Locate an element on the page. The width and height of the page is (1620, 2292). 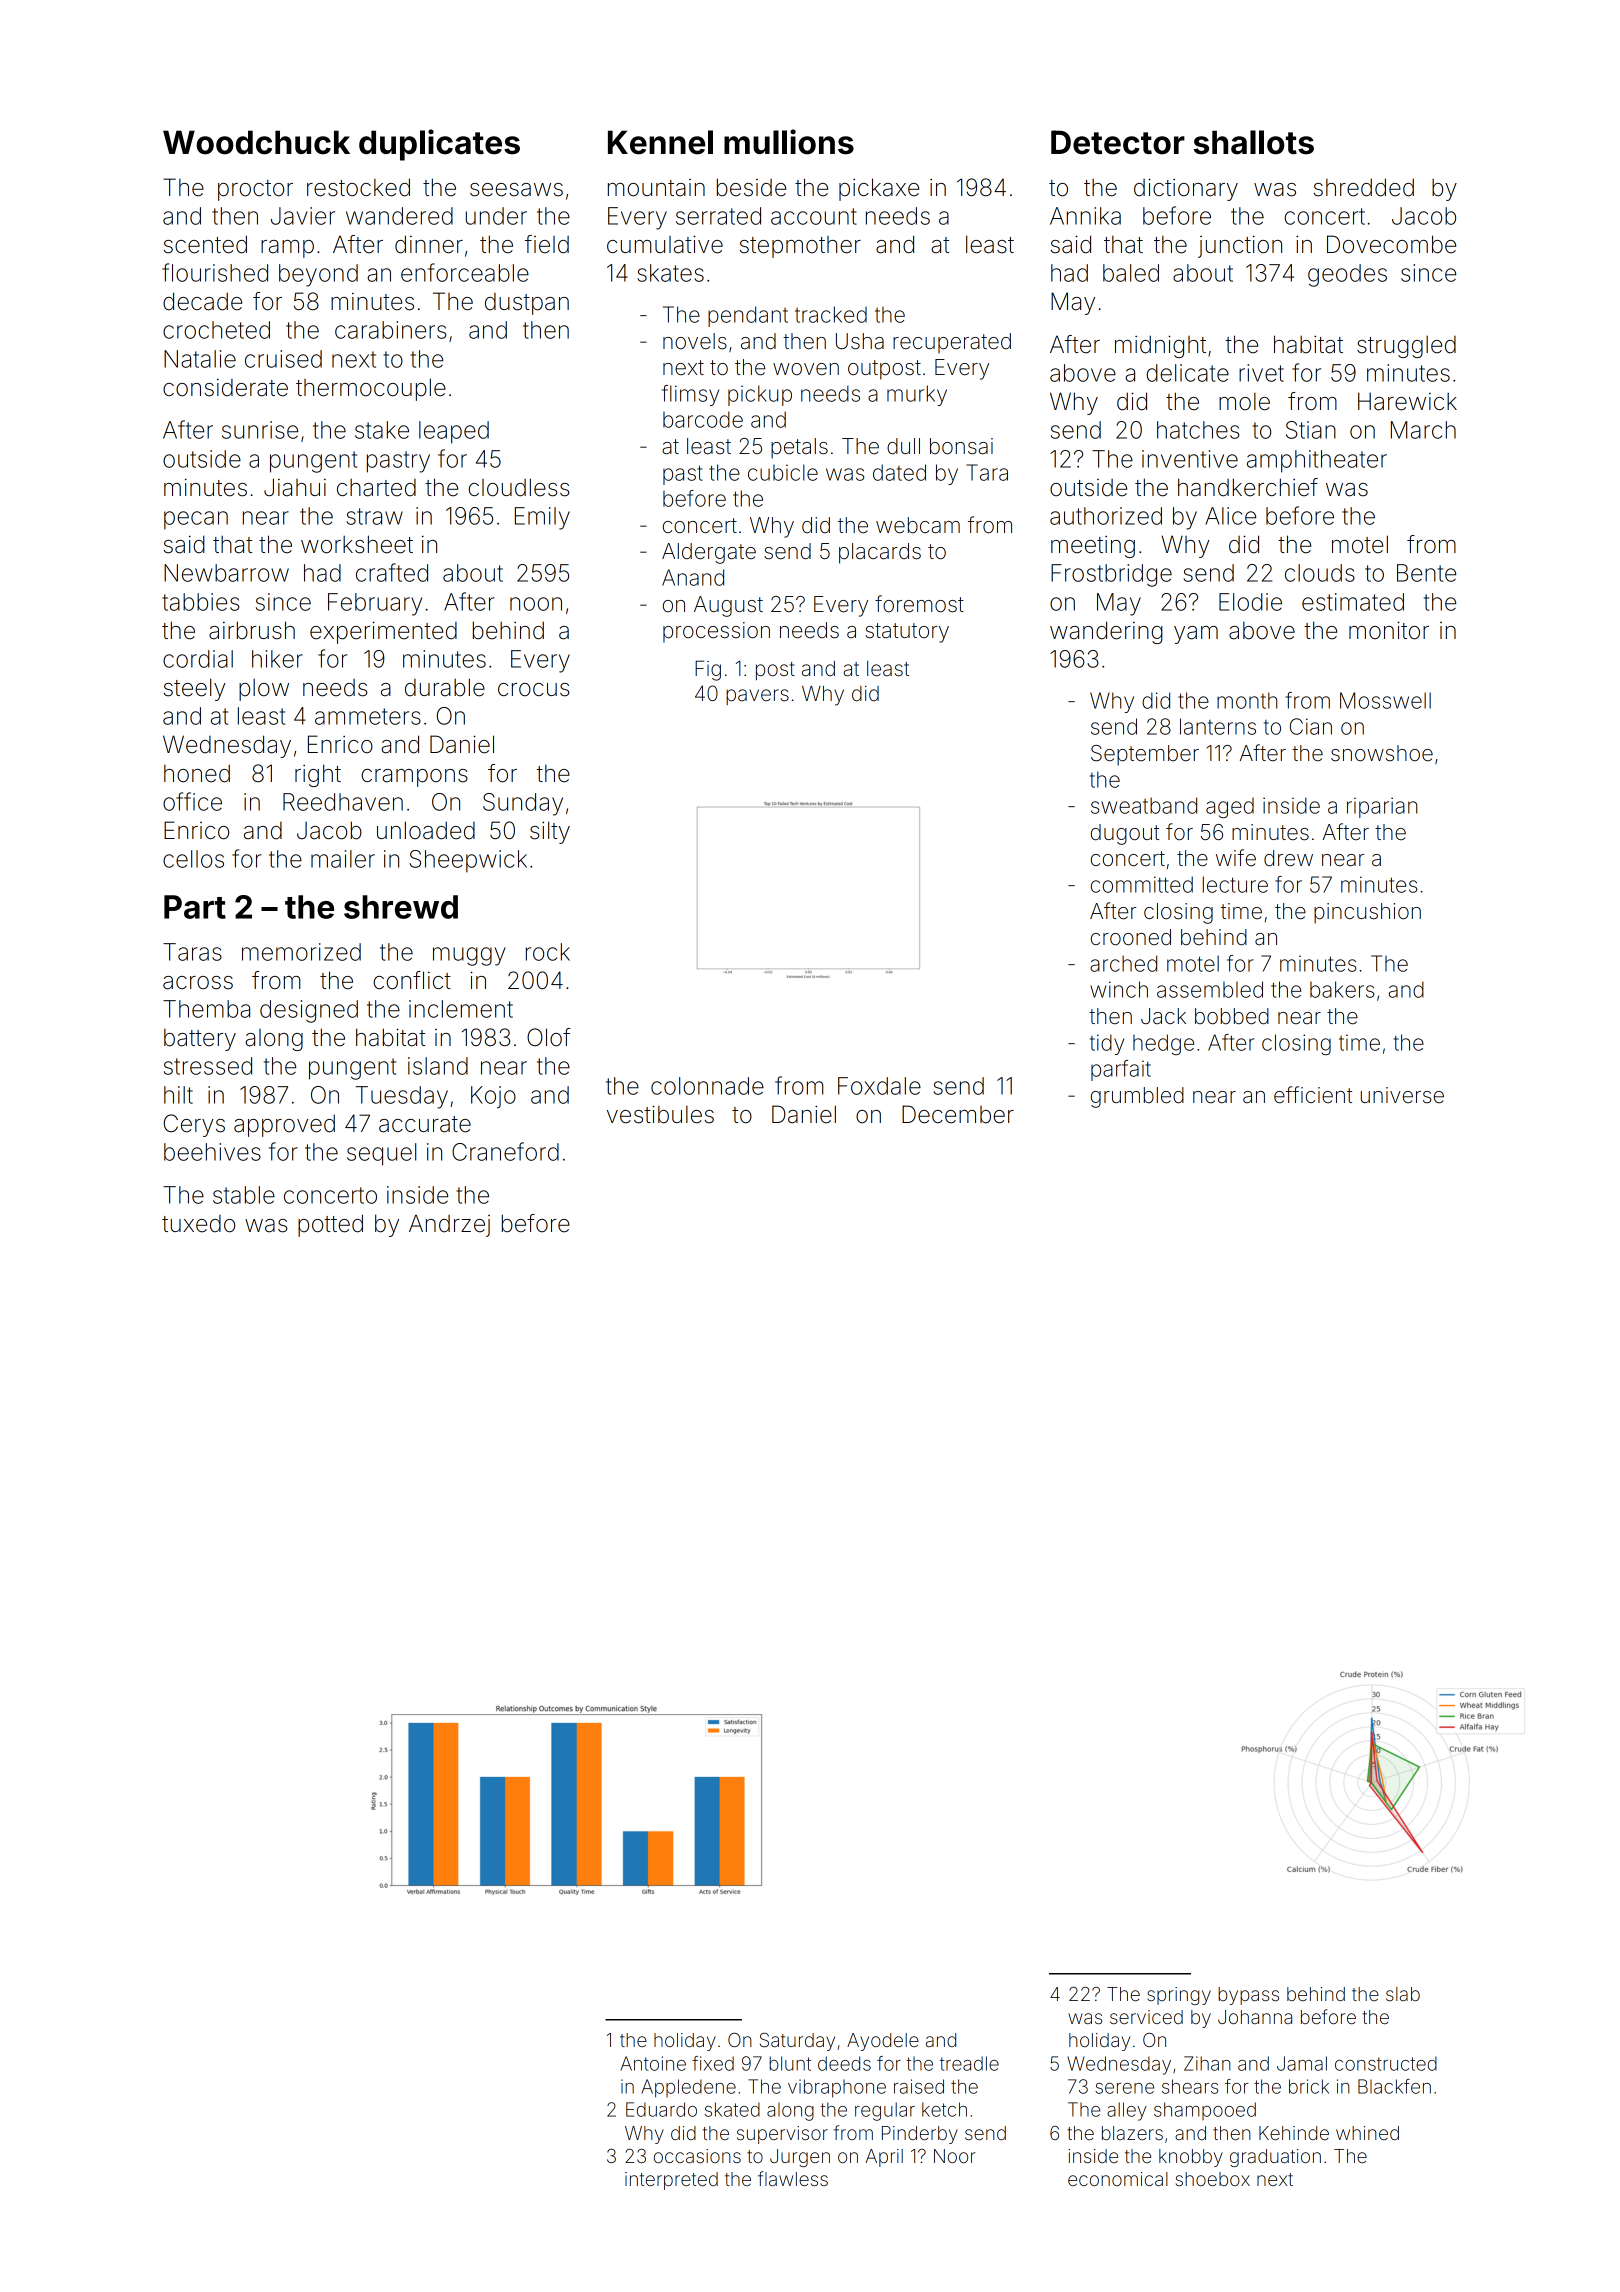
office is located at coordinates (192, 801).
